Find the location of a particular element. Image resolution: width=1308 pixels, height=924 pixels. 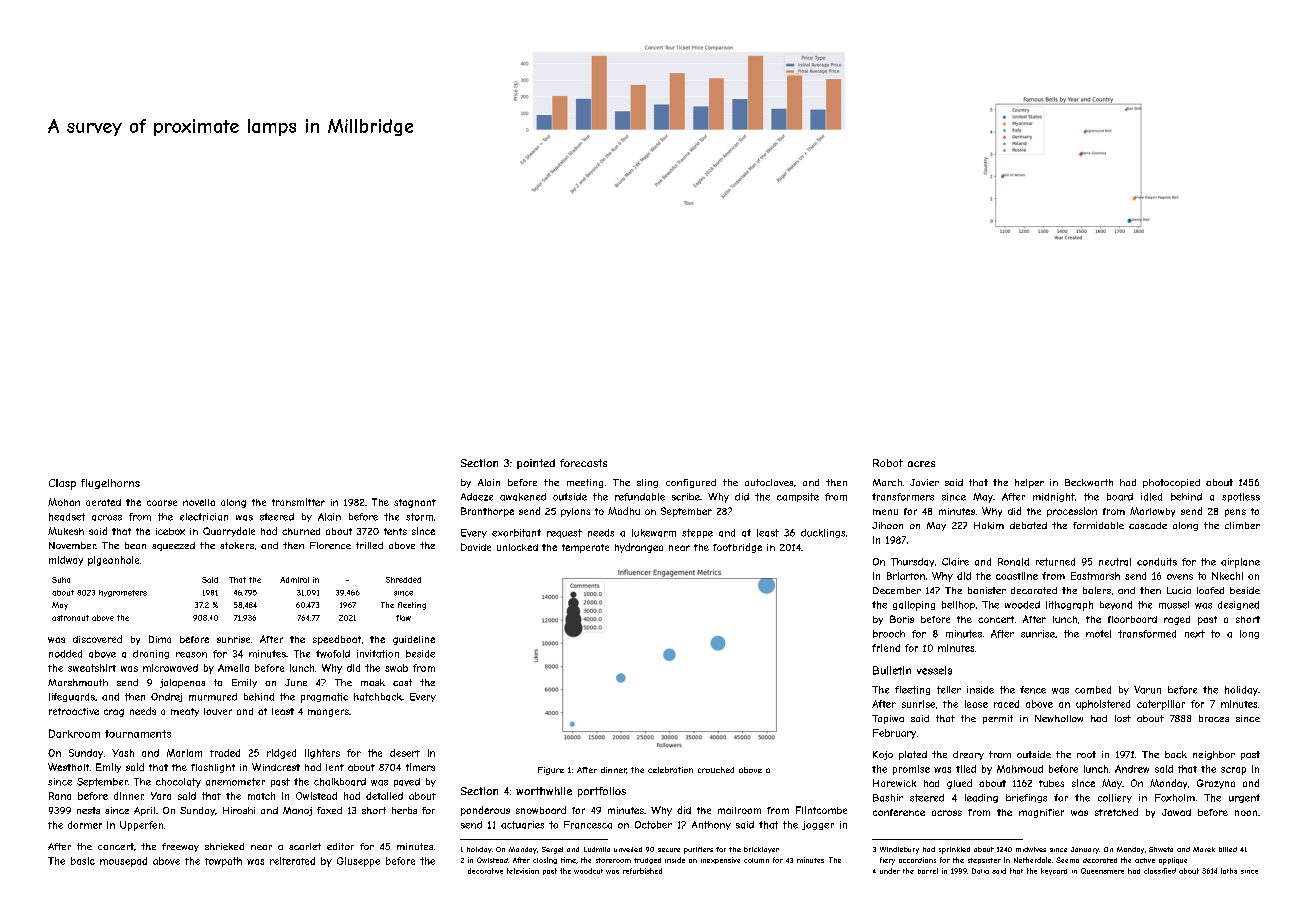

idled is located at coordinates (1151, 497).
